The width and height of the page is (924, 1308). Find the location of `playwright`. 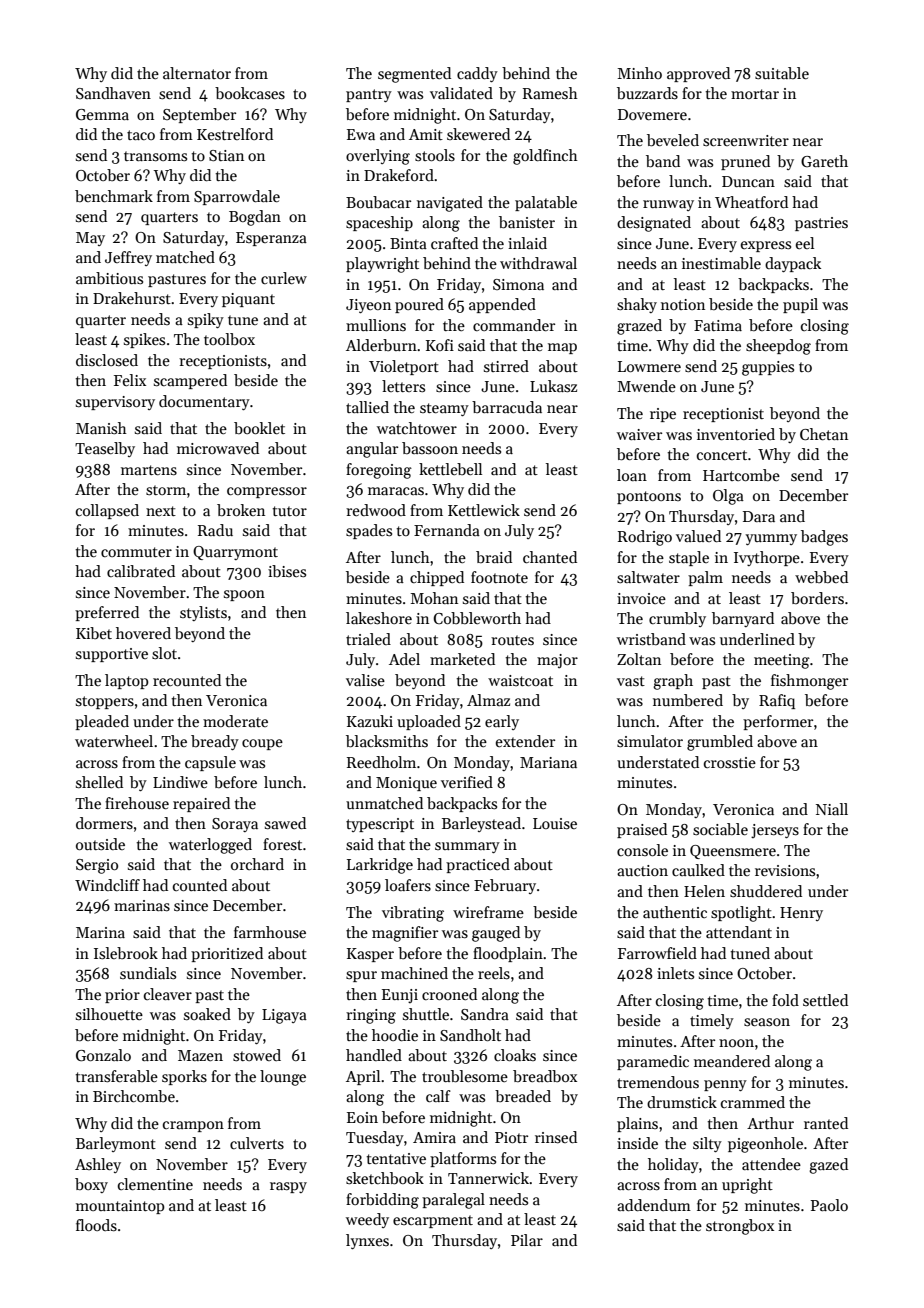

playwright is located at coordinates (382, 265).
